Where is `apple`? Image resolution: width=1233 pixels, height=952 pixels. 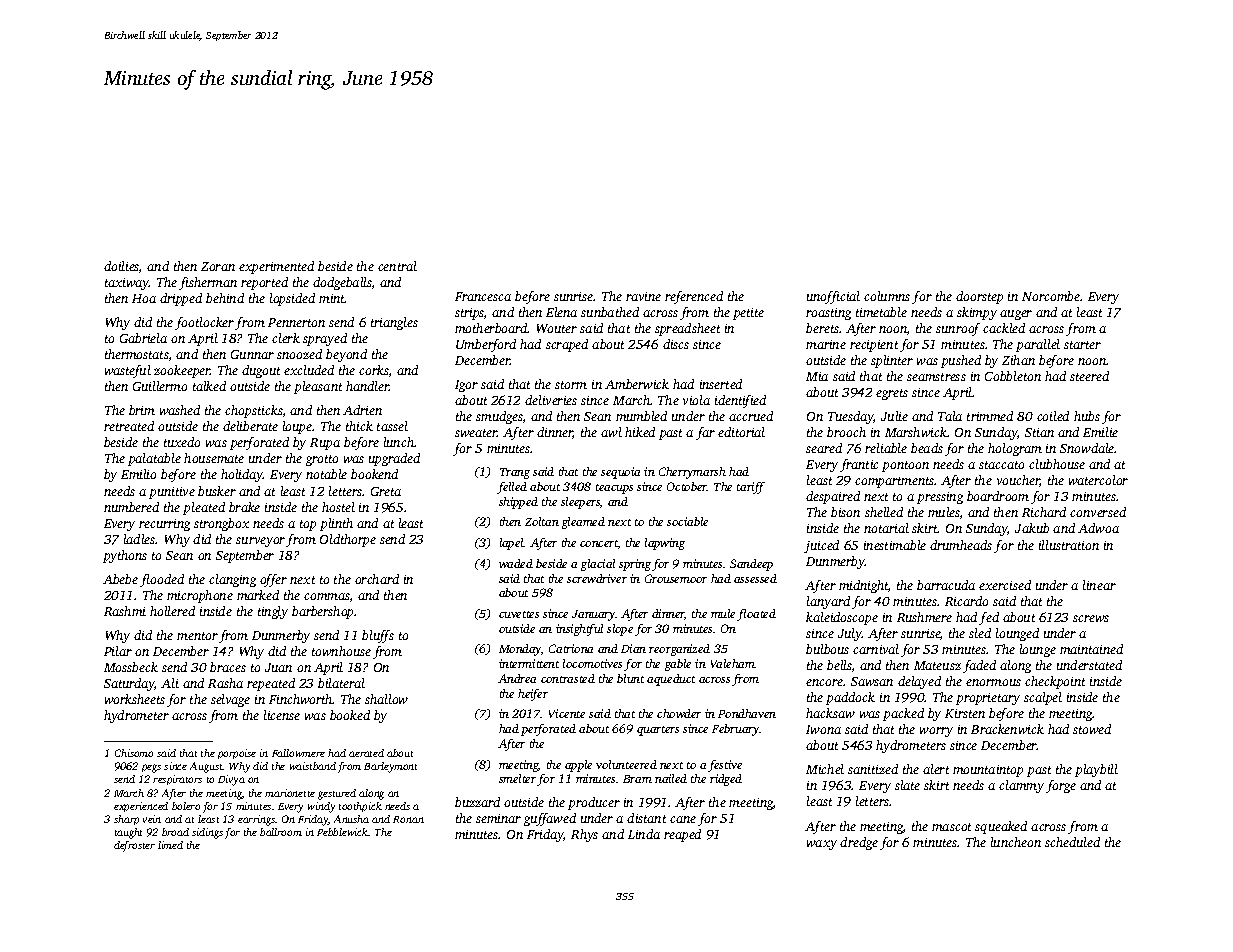 apple is located at coordinates (578, 766).
